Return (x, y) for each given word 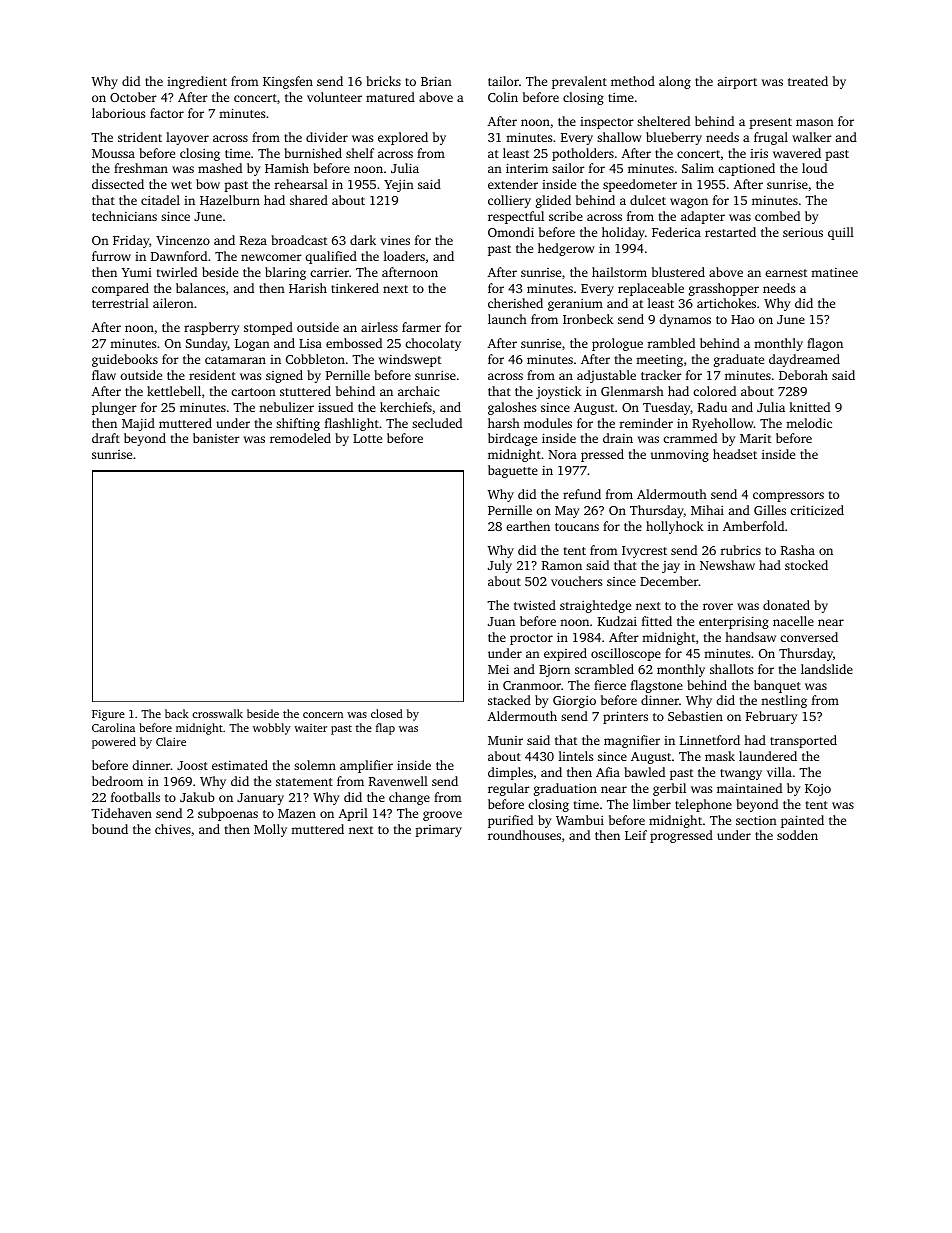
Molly (270, 830)
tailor (503, 81)
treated (808, 81)
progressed (681, 836)
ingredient (197, 82)
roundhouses (524, 835)
